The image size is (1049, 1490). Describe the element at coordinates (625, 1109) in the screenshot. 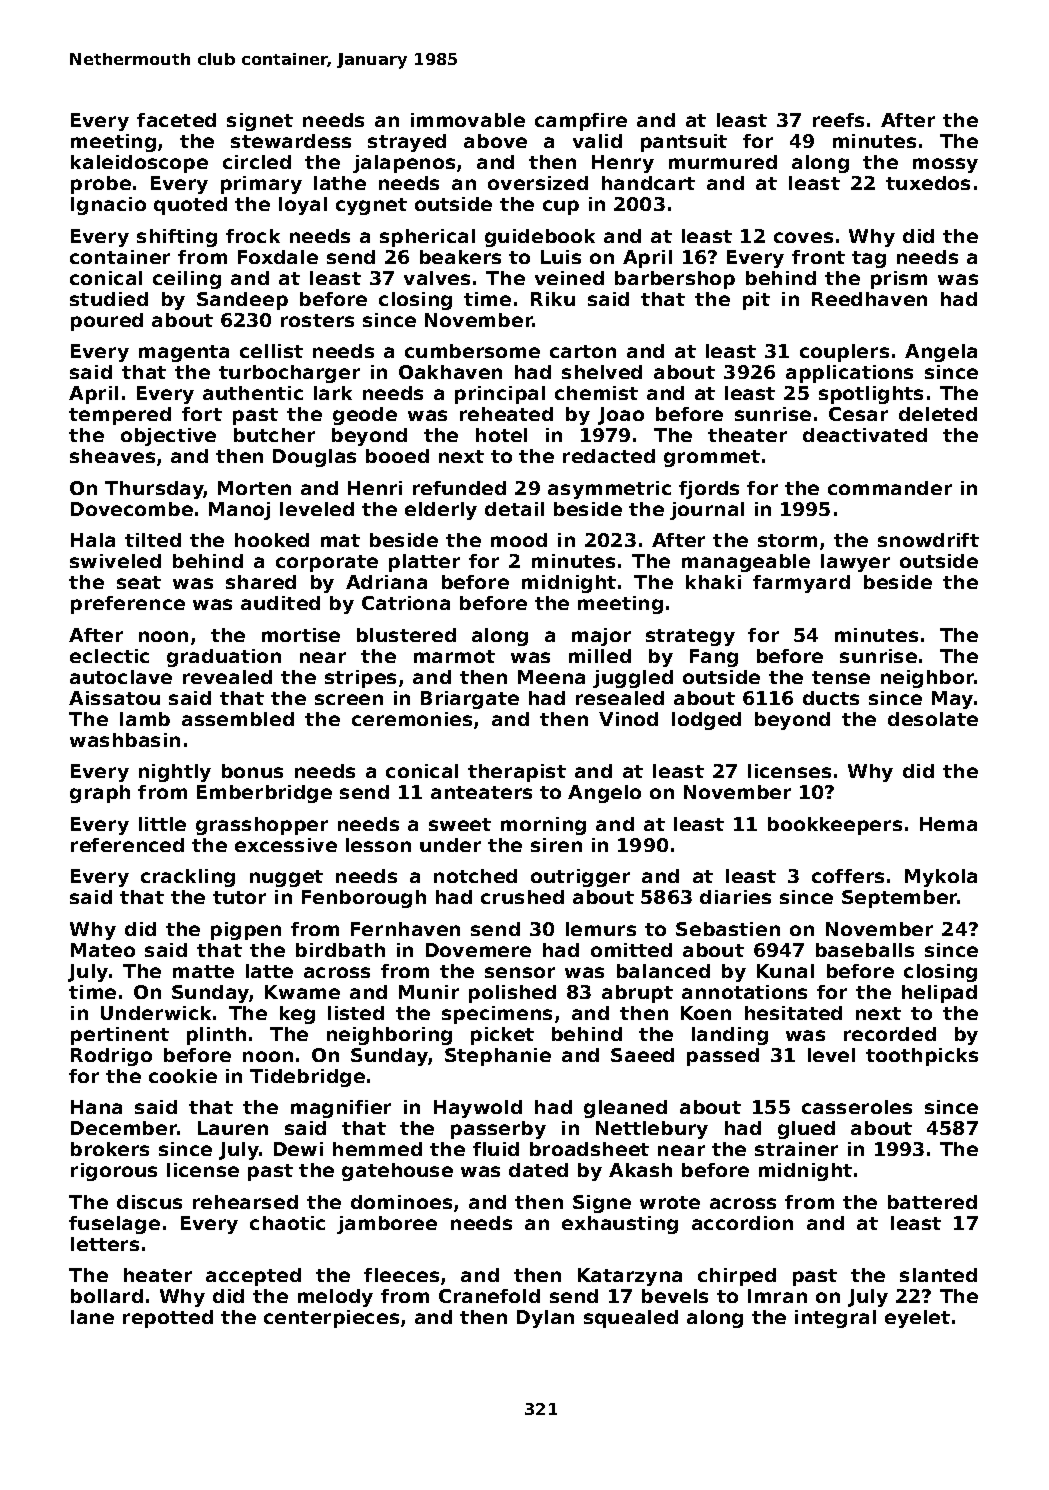

I see `gleaned` at that location.
